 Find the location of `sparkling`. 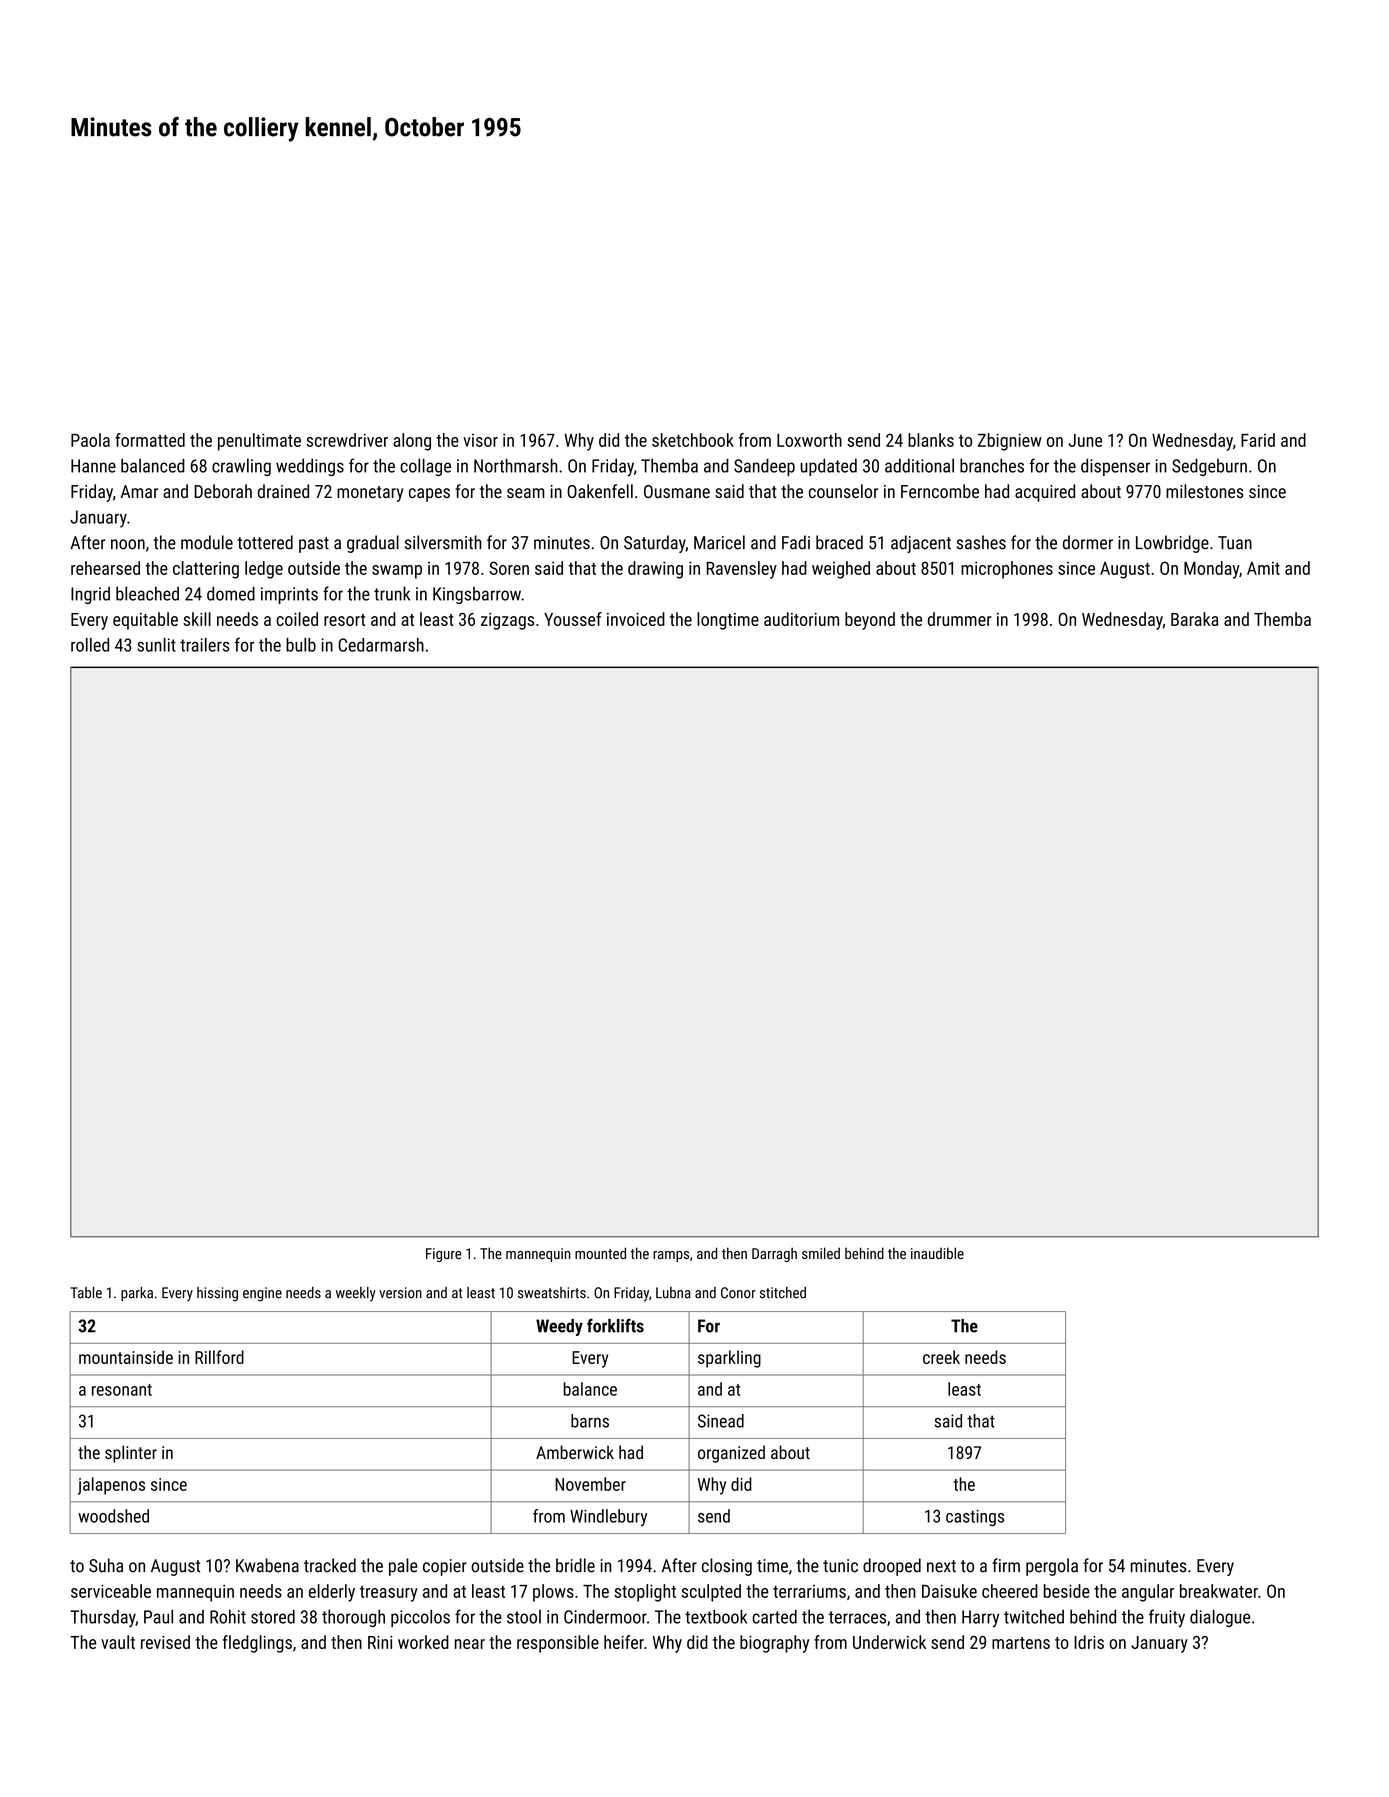

sparkling is located at coordinates (729, 1359).
